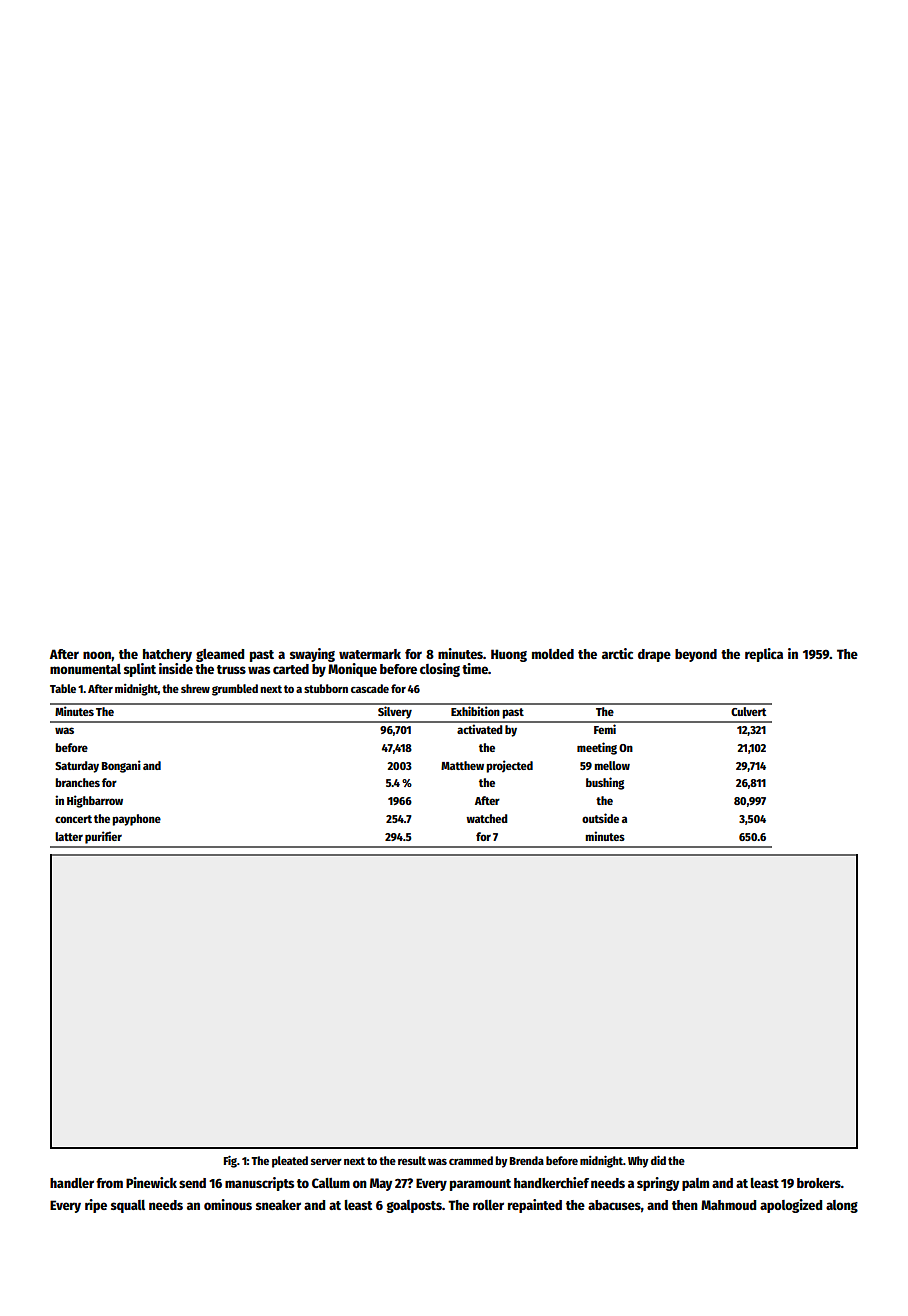  I want to click on brokers, so click(819, 1183).
